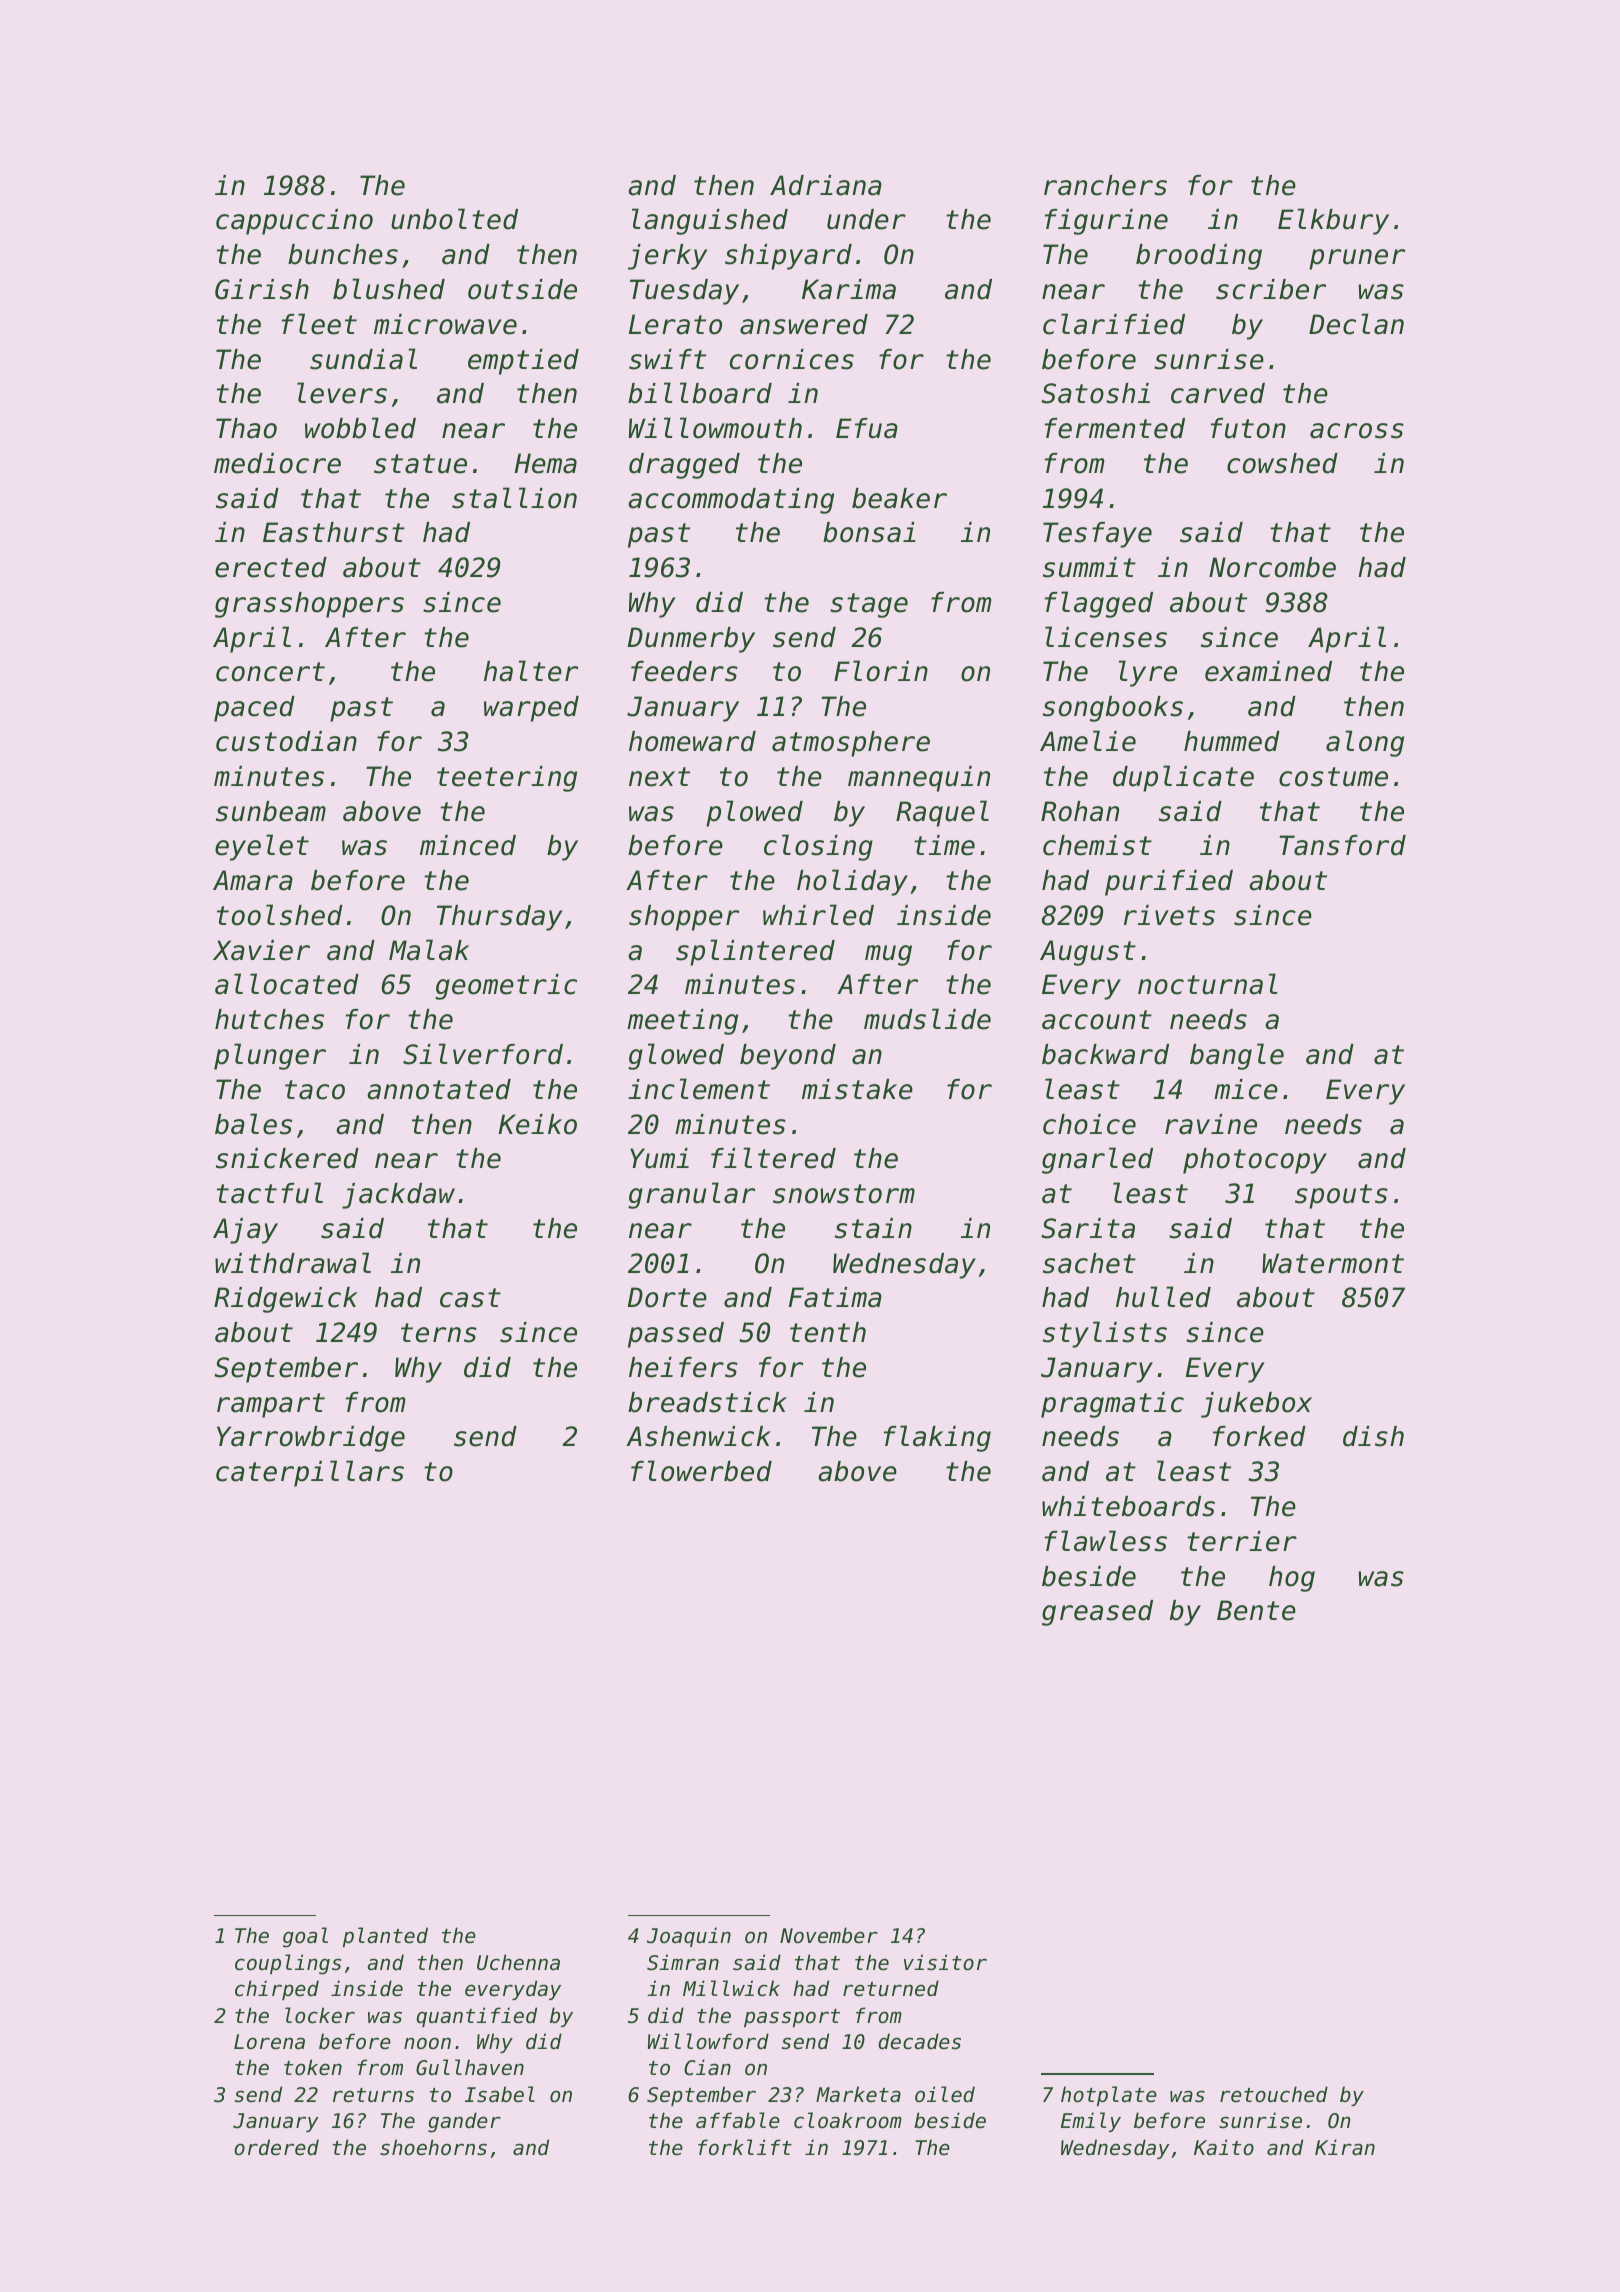  I want to click on atmosphere, so click(851, 744).
